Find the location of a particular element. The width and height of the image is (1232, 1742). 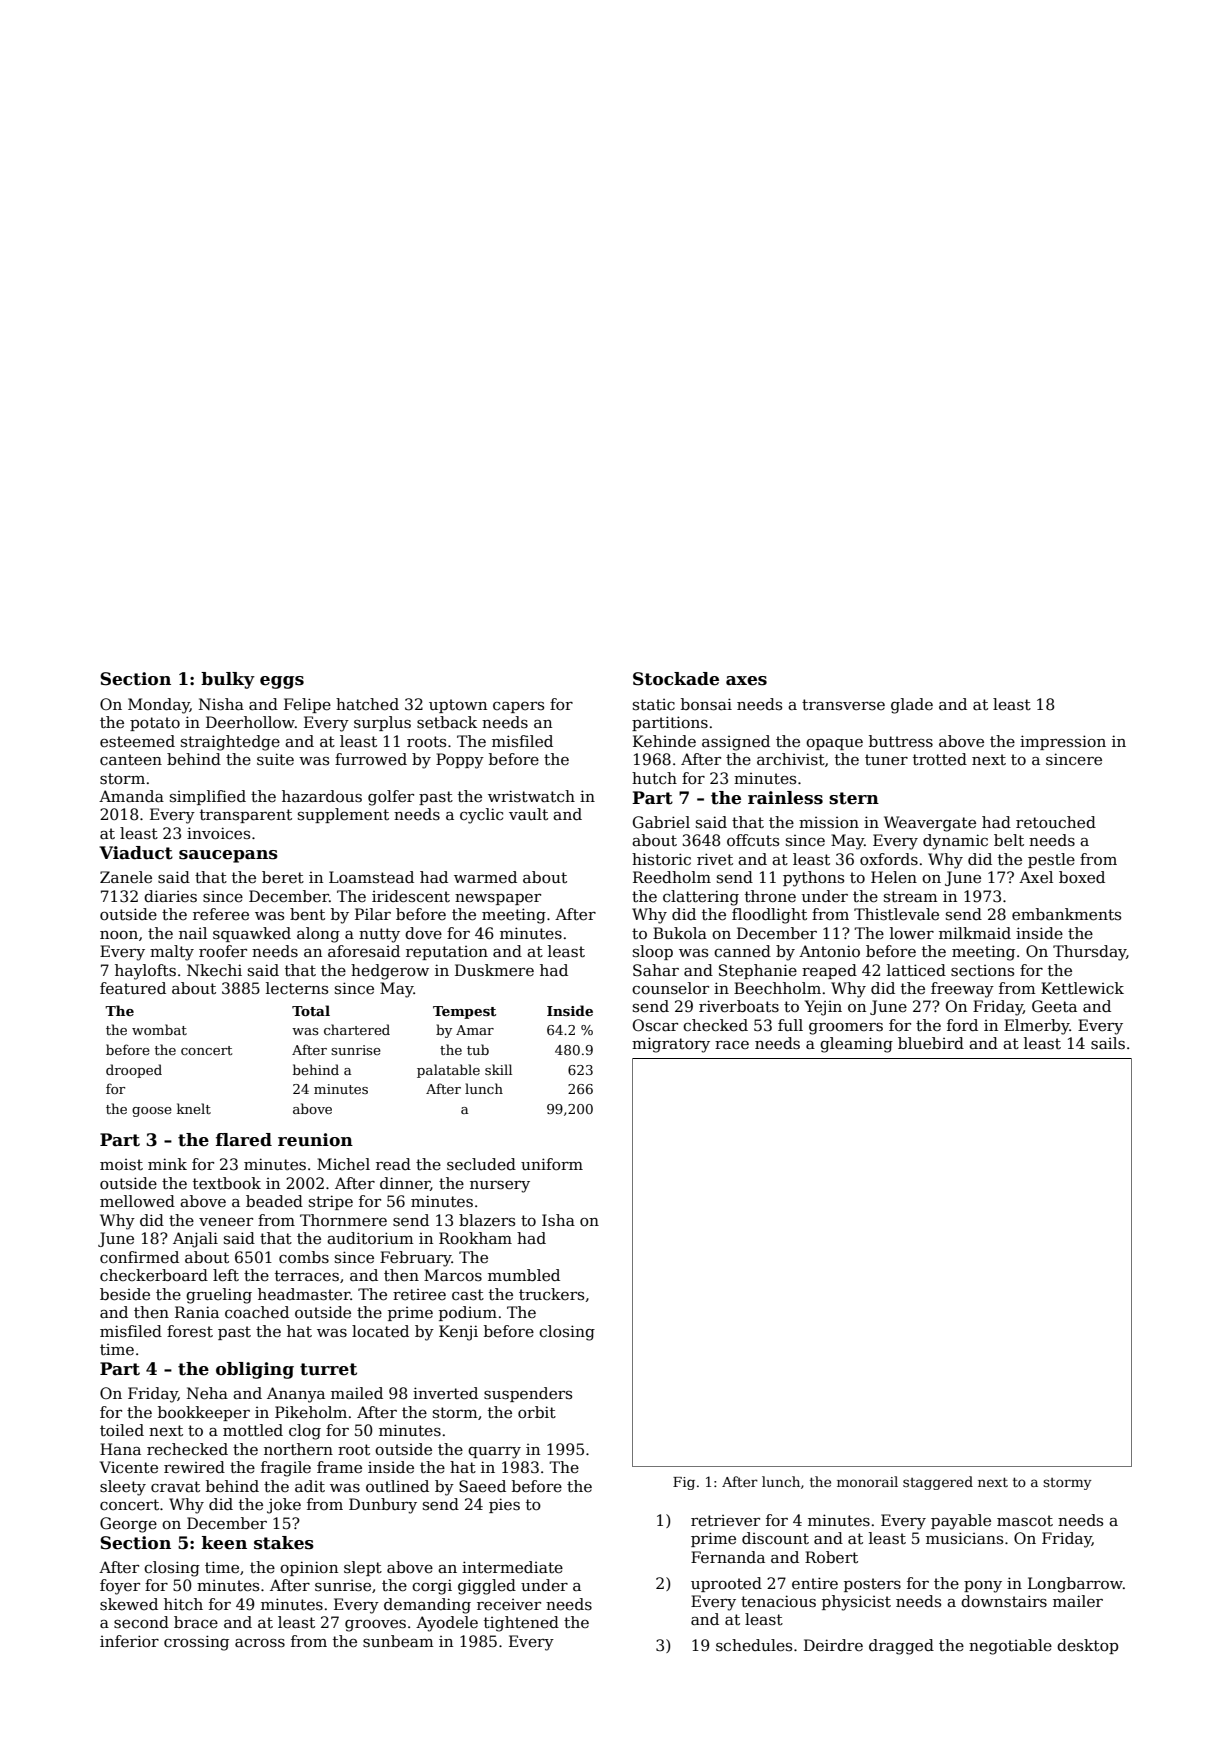

across is located at coordinates (260, 1643).
